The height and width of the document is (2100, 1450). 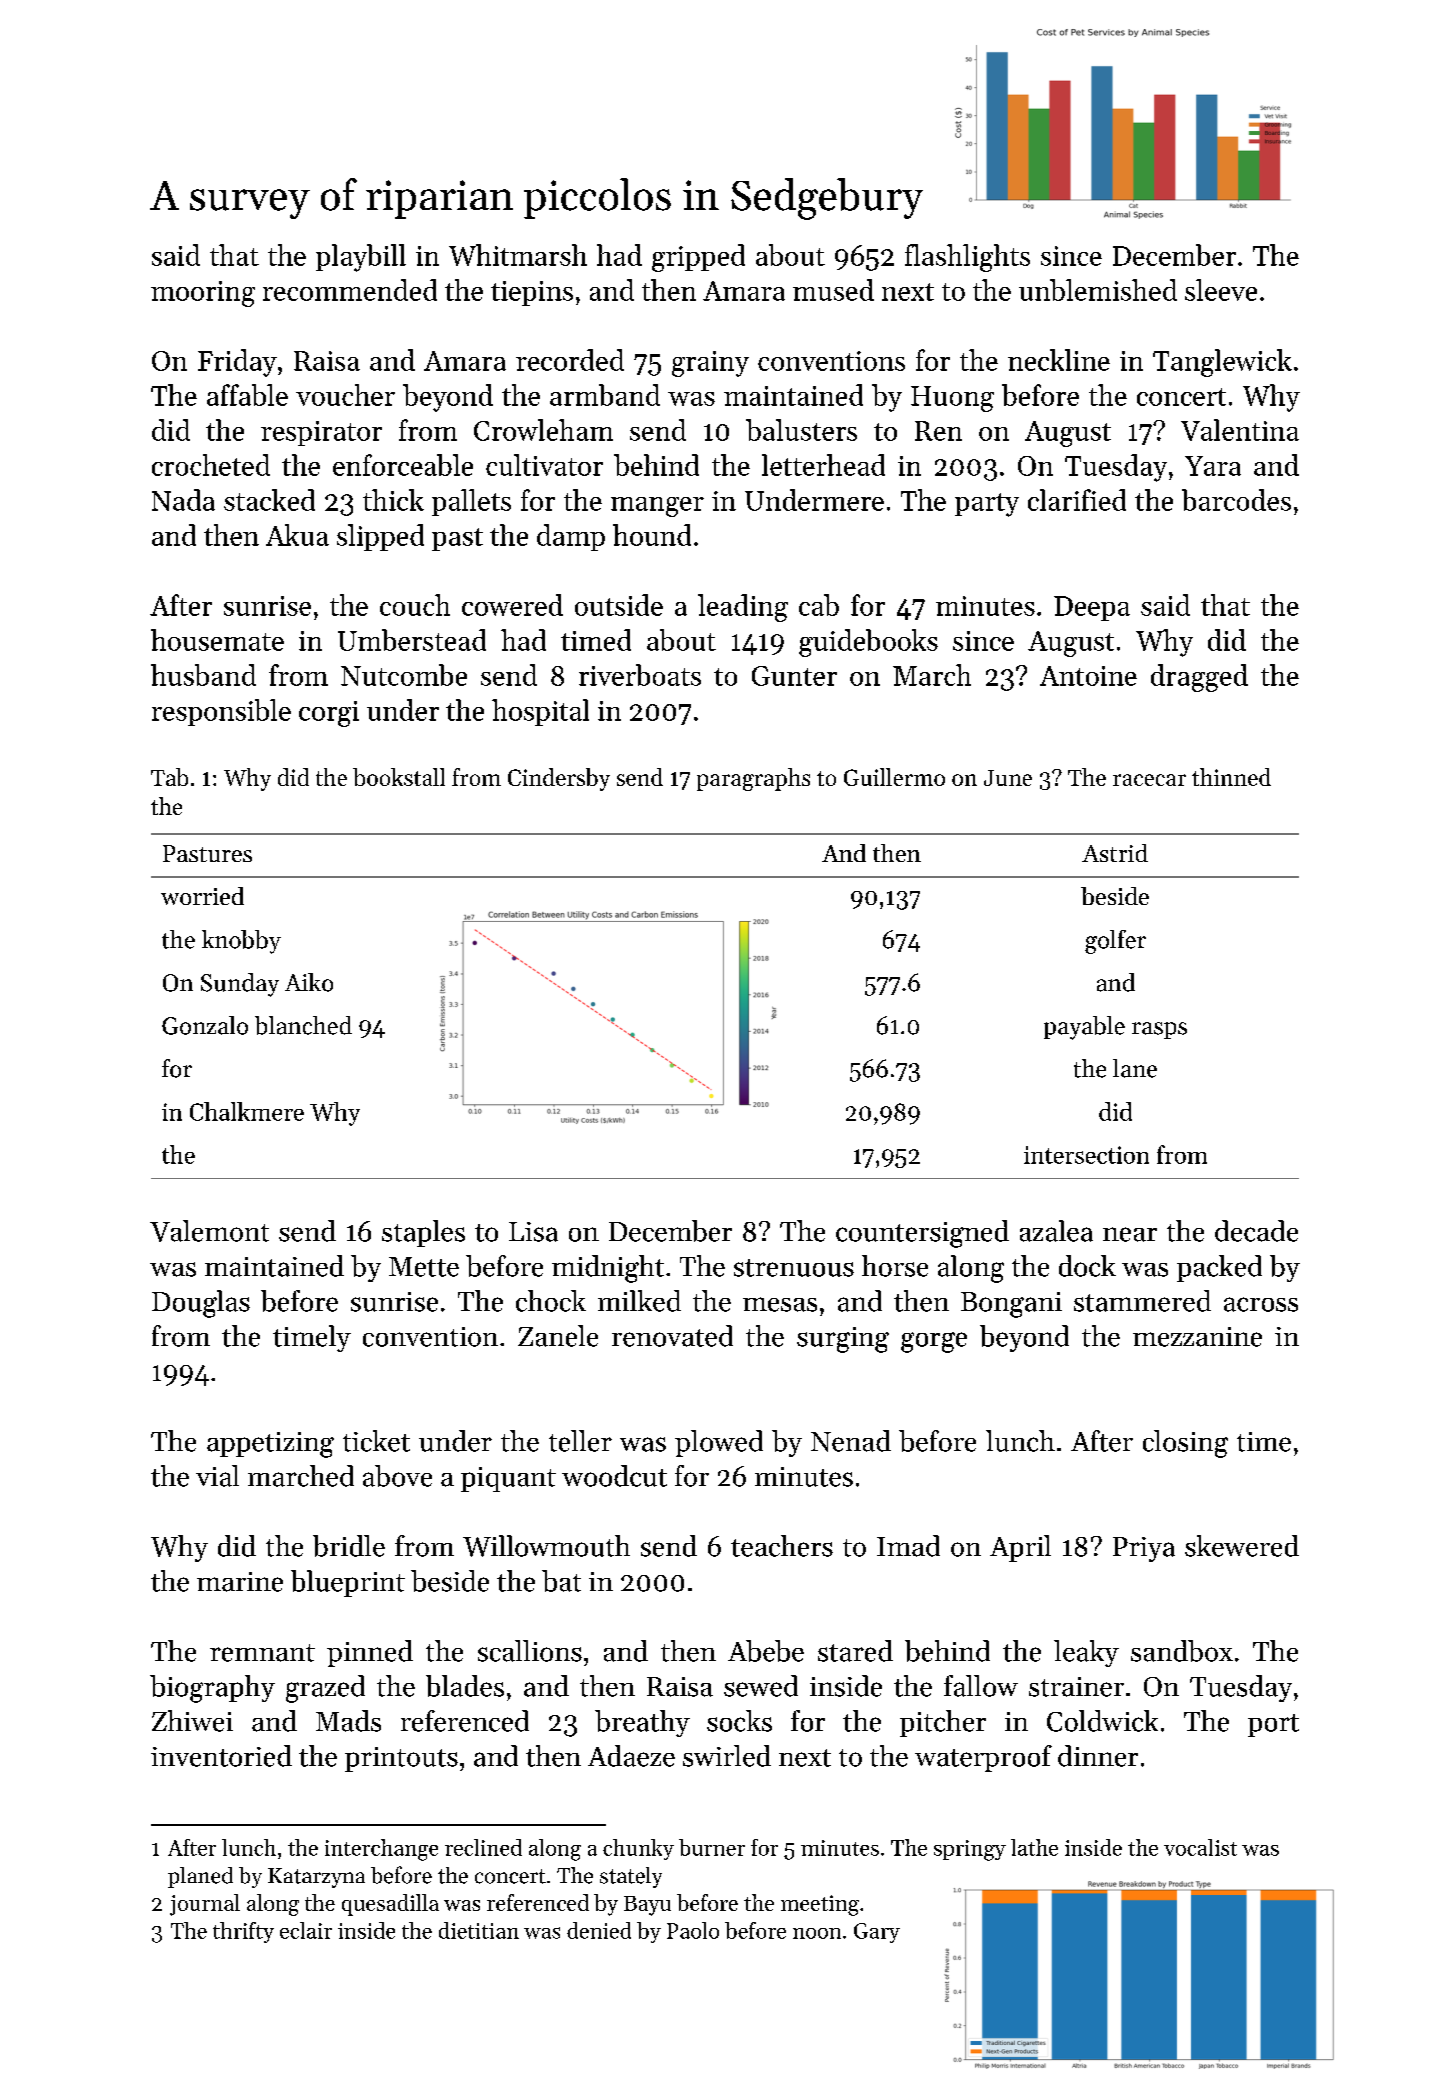 I want to click on Douglas, so click(x=201, y=1304).
